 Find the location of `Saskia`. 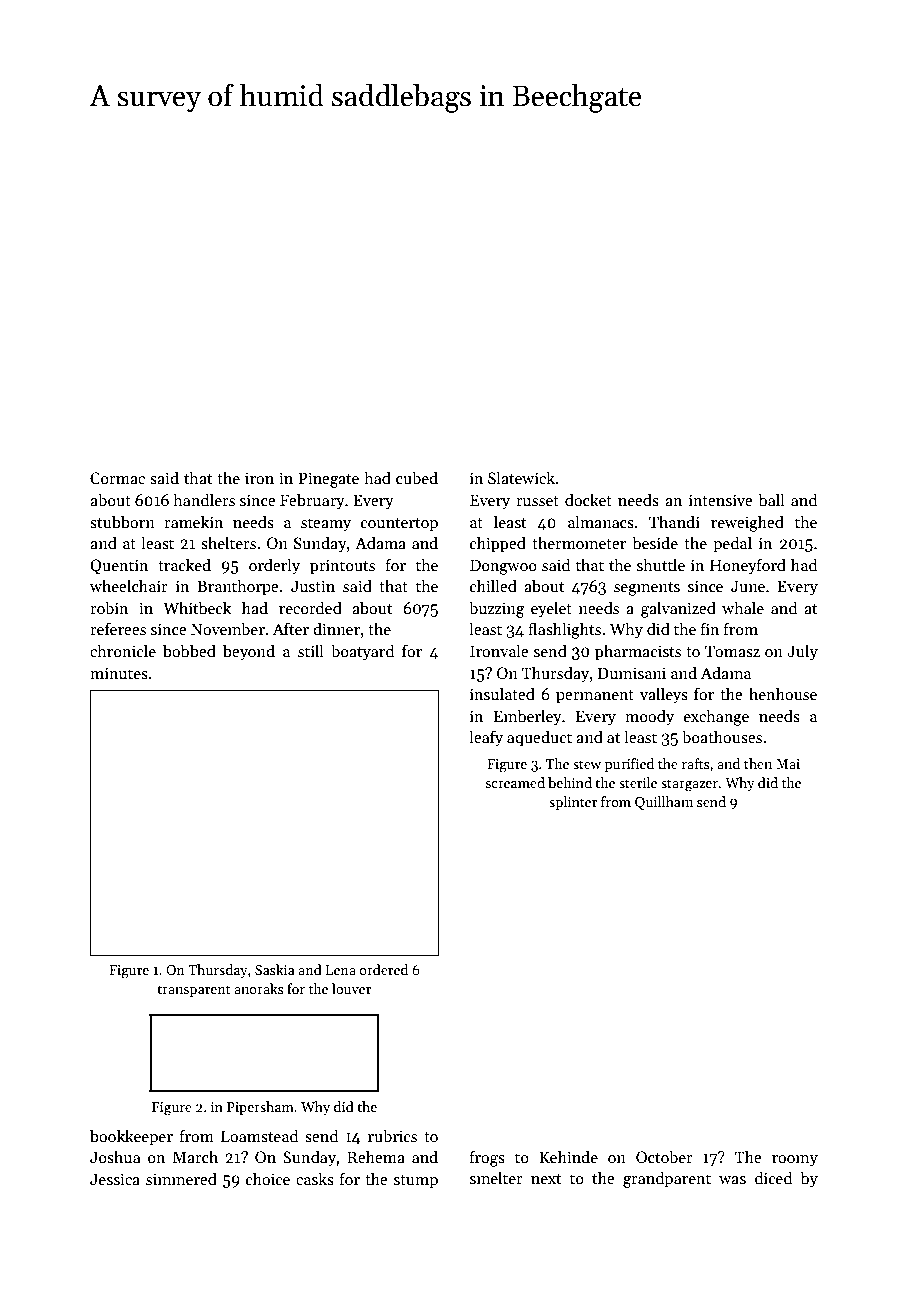

Saskia is located at coordinates (275, 969).
